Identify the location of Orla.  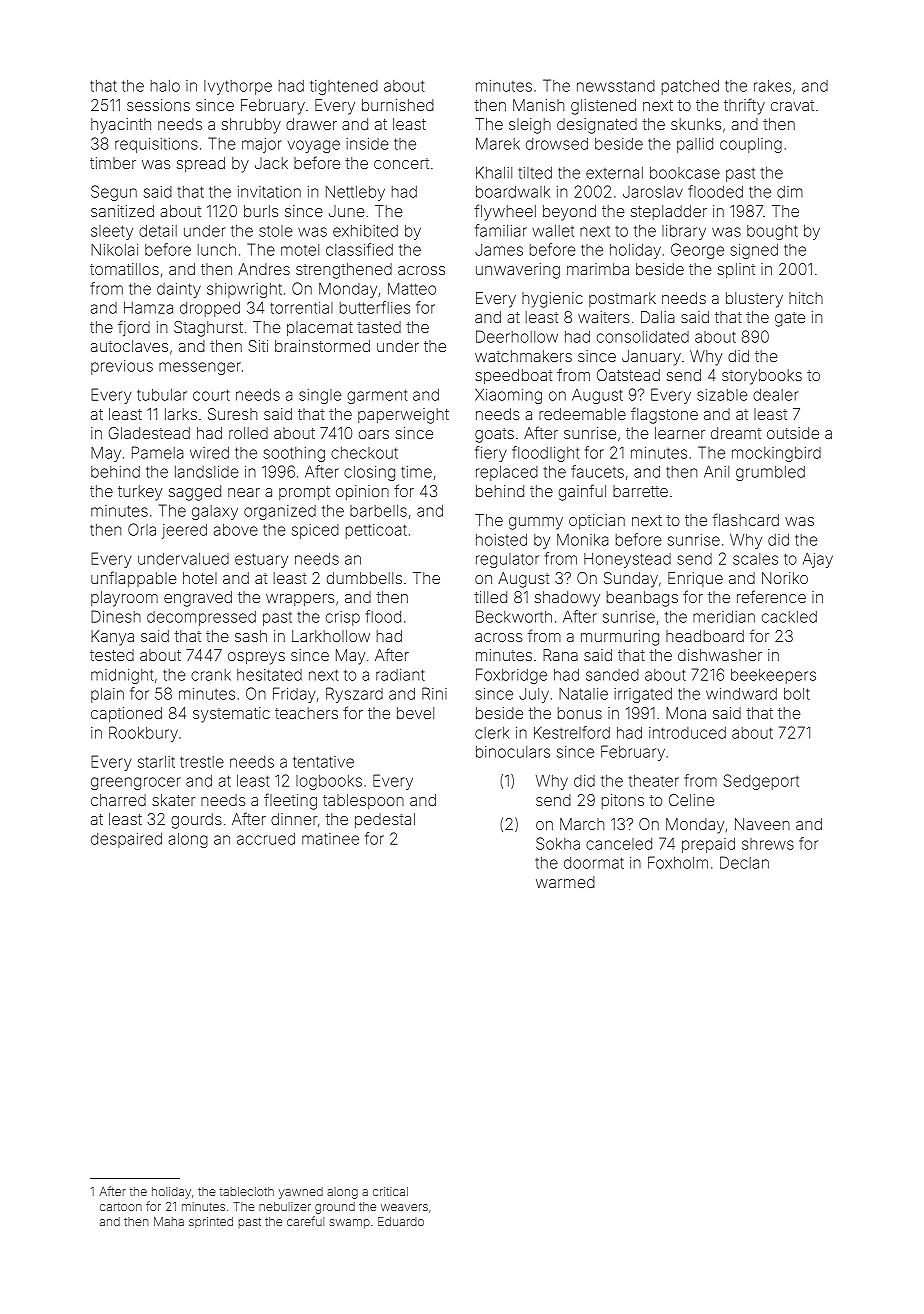
(142, 529).
